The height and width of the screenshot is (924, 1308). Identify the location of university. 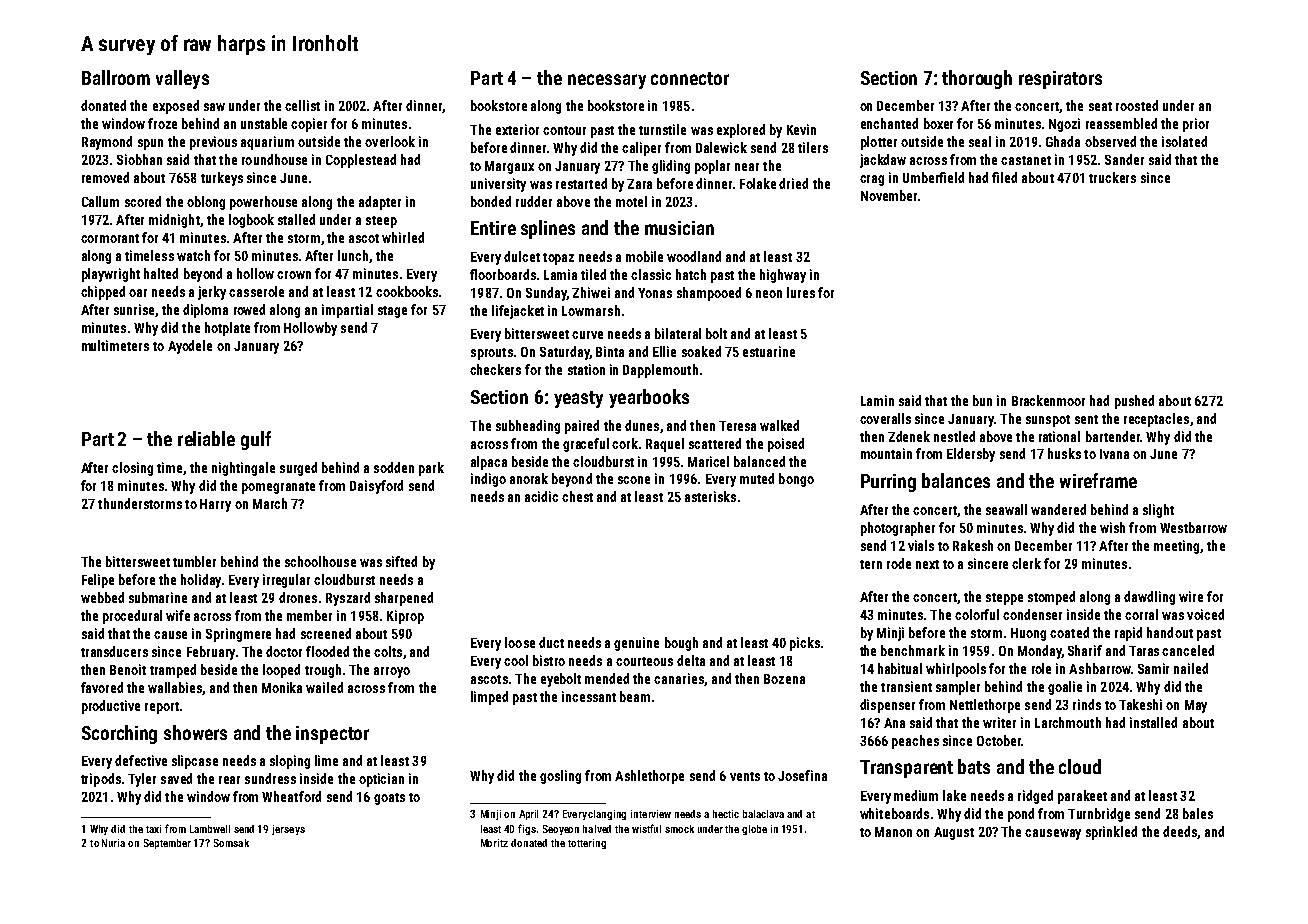
(498, 185).
